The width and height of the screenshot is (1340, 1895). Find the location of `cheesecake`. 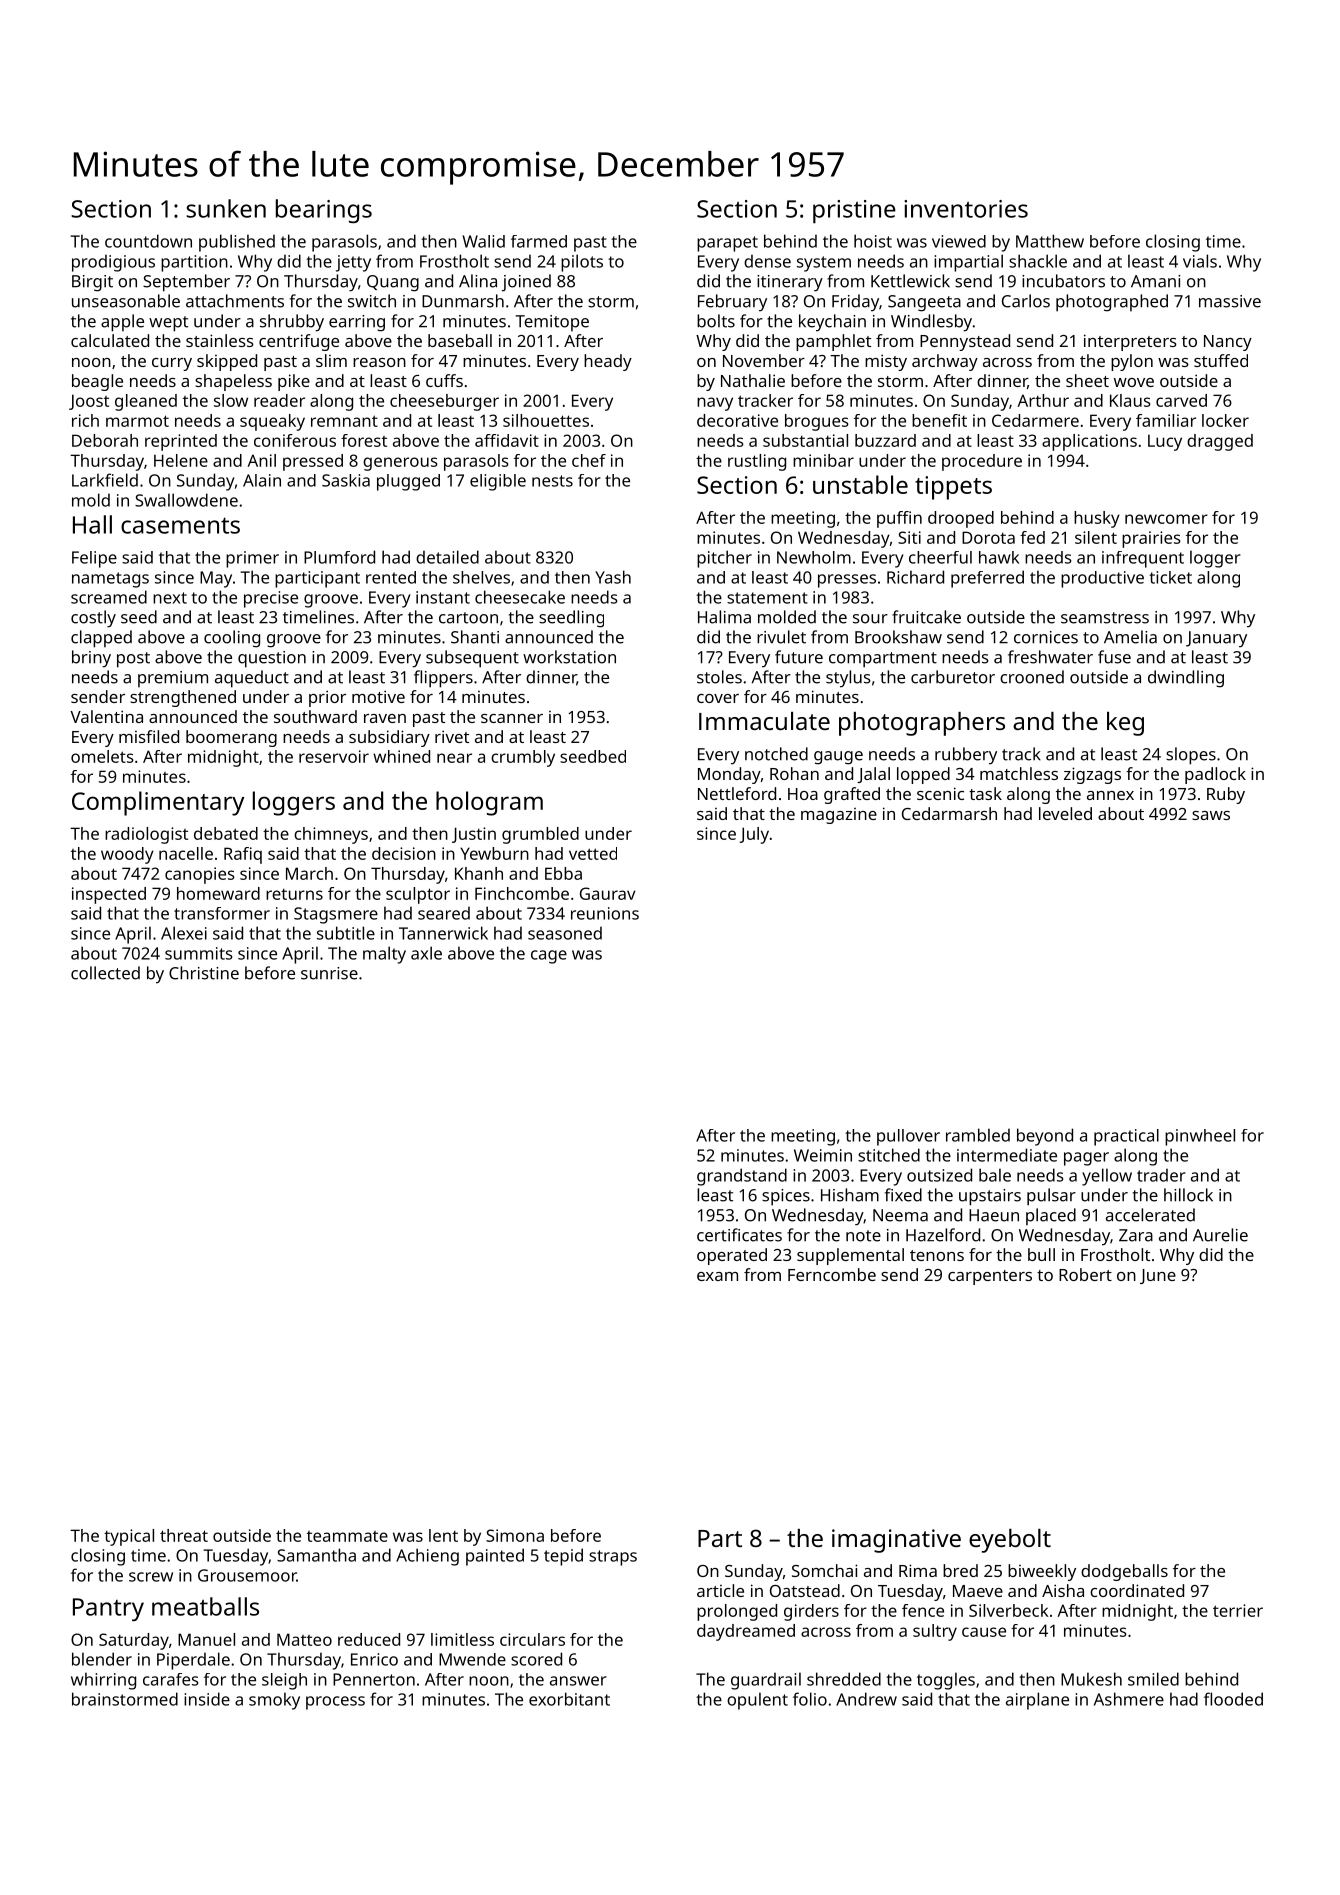

cheesecake is located at coordinates (520, 597).
